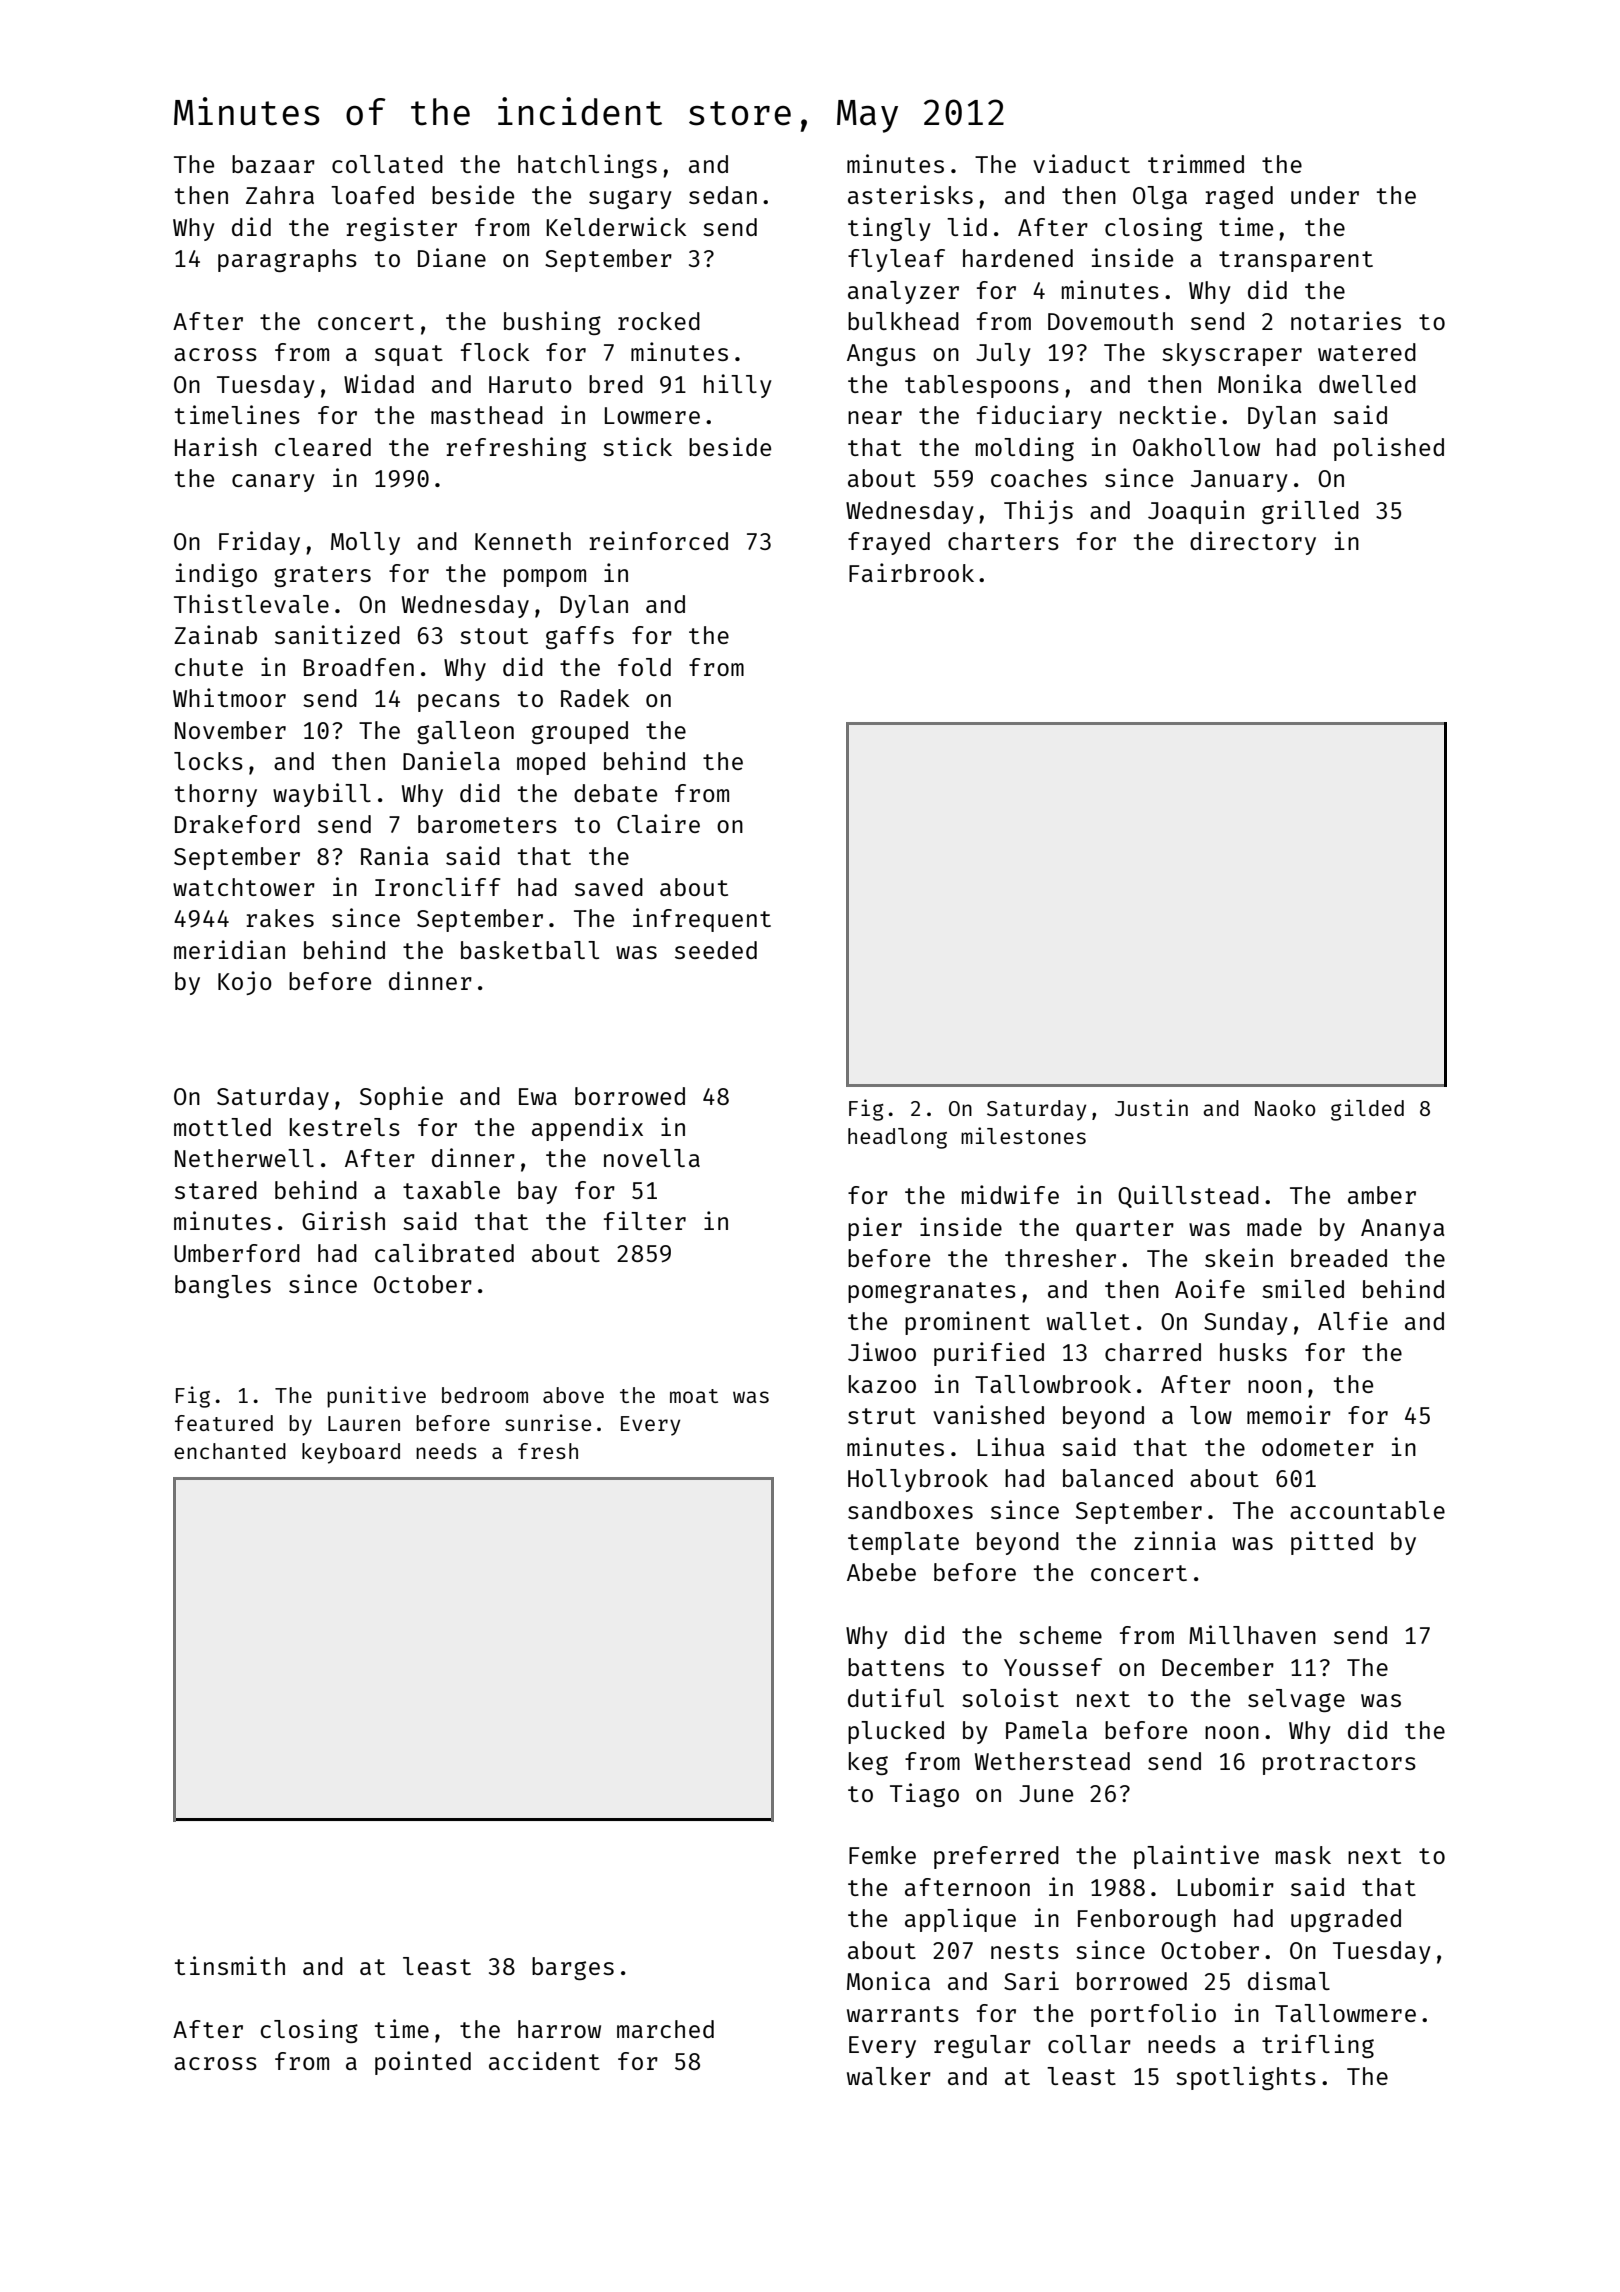 Image resolution: width=1620 pixels, height=2292 pixels. I want to click on Naoko, so click(1285, 1108).
